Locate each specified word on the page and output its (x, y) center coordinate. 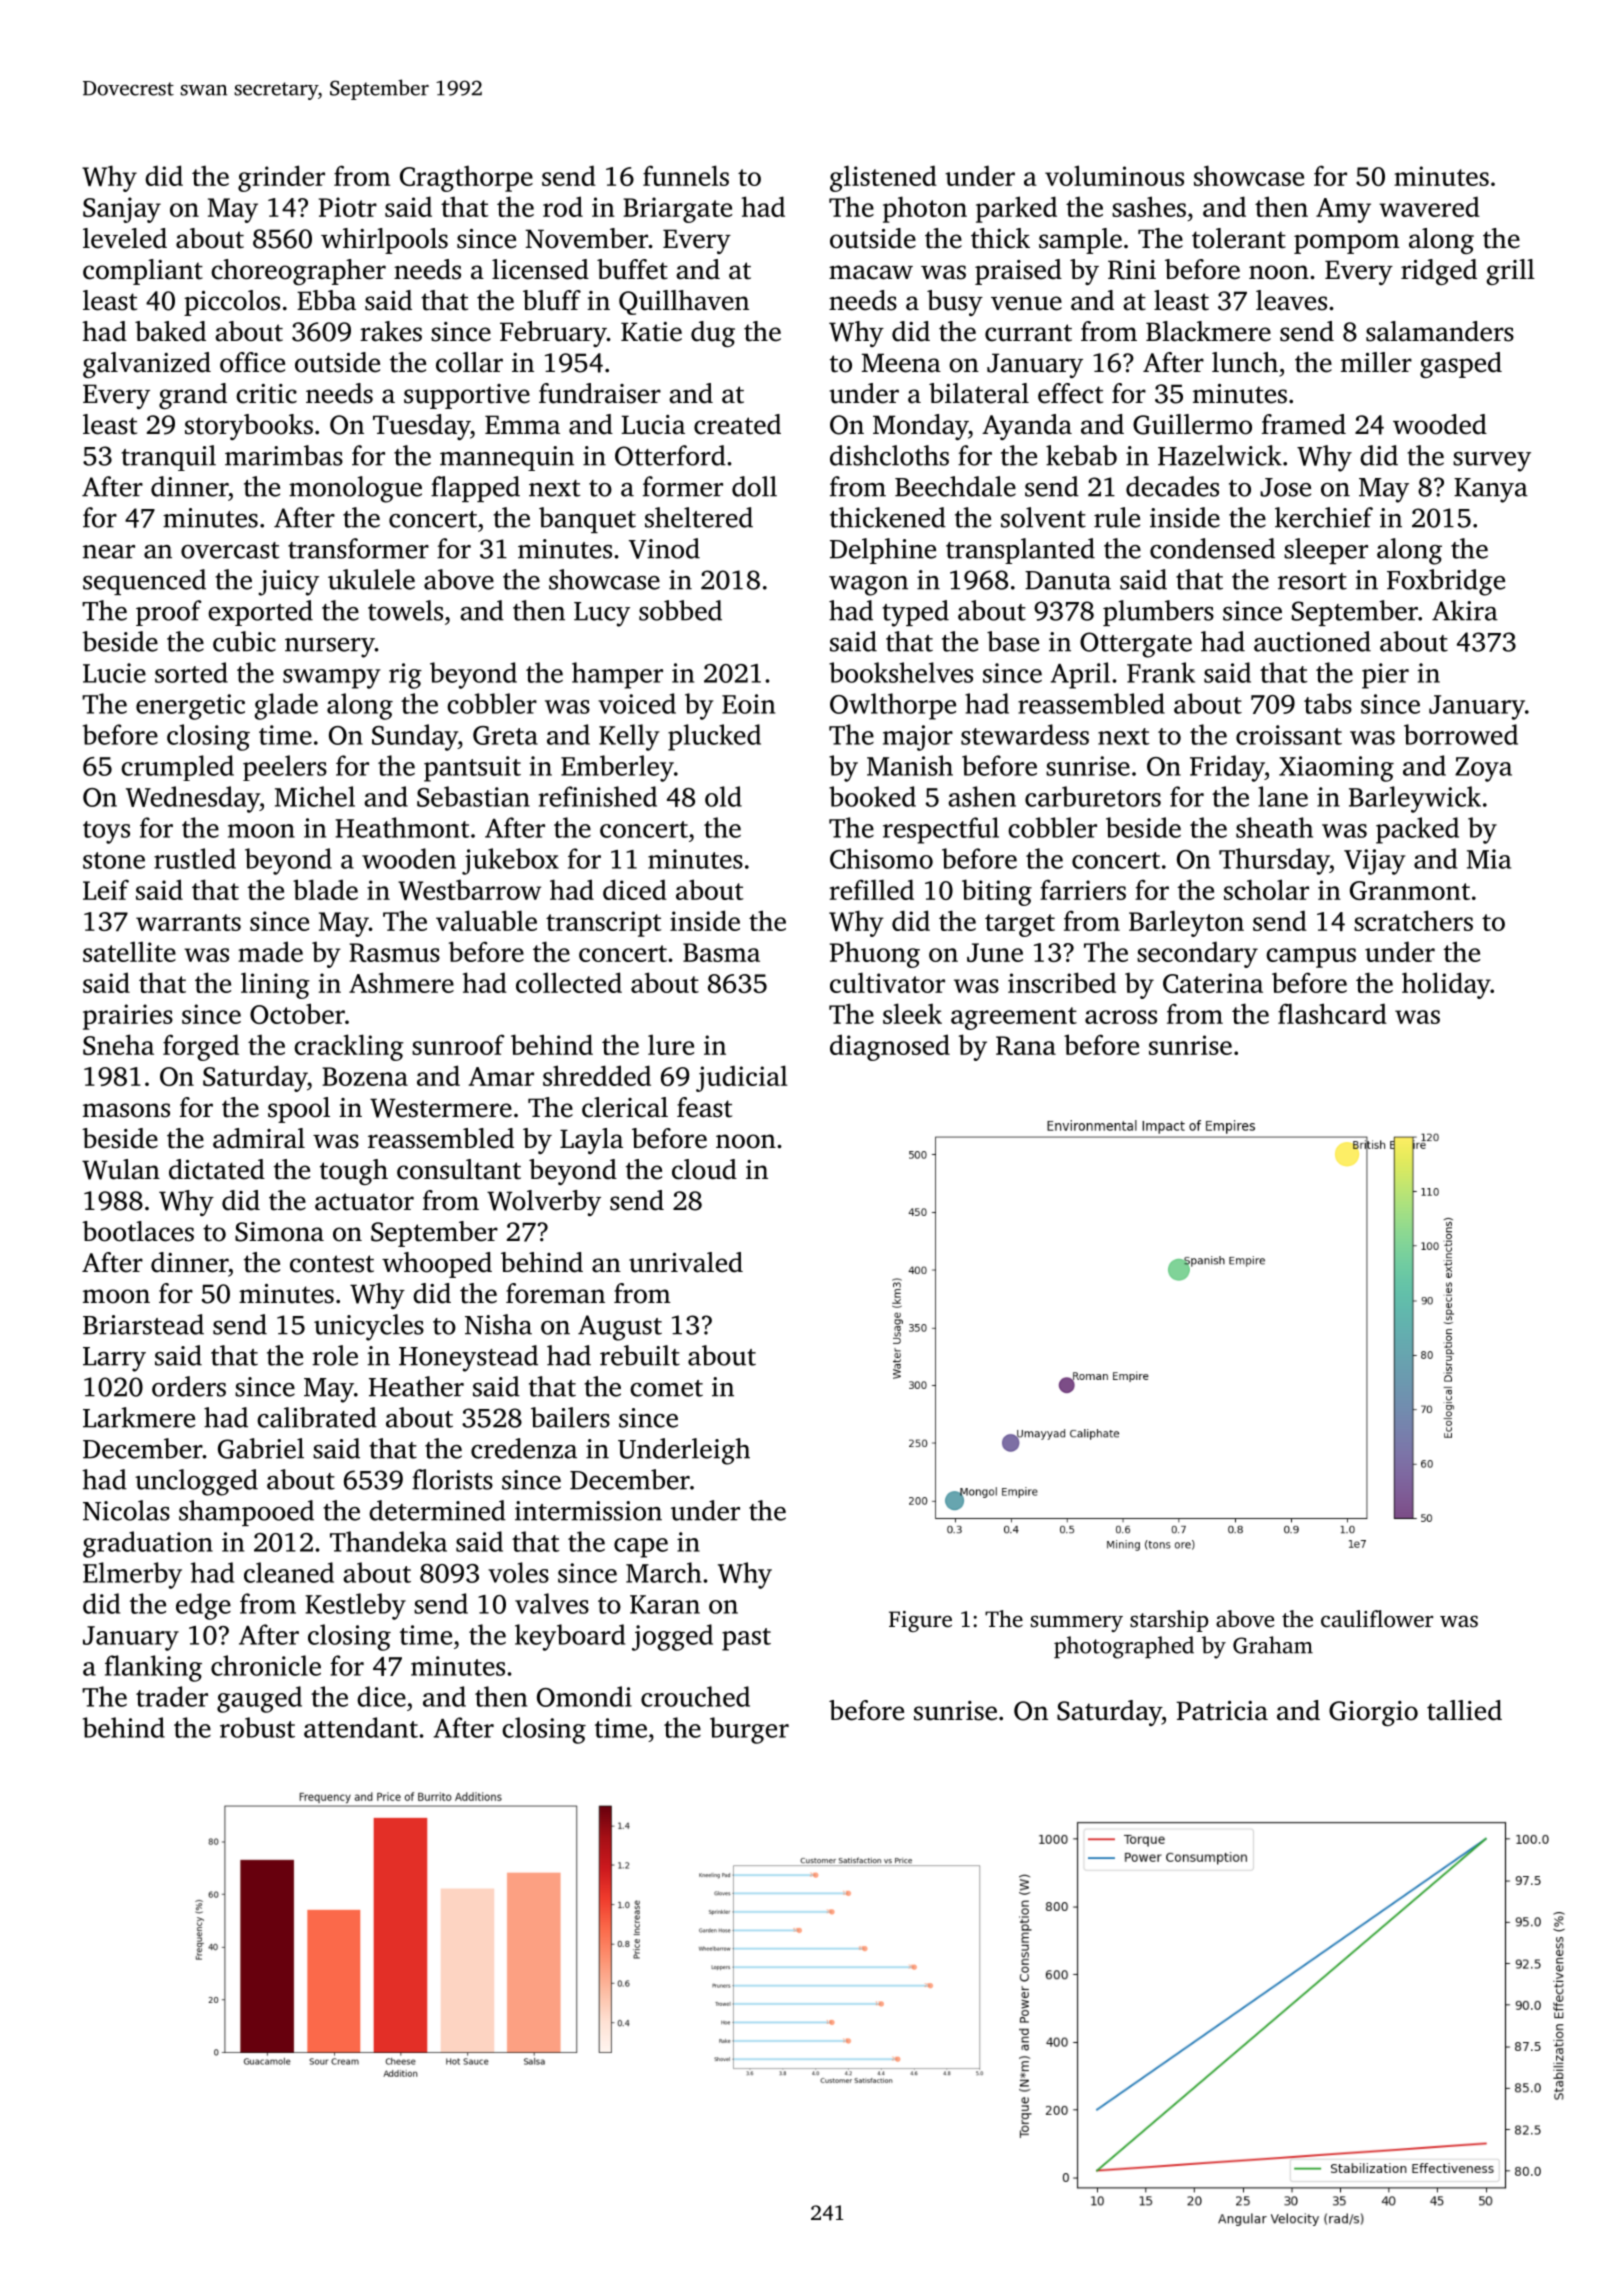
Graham (1273, 1645)
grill (1510, 272)
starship (1169, 1621)
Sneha (118, 1044)
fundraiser (600, 393)
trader (172, 1696)
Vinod (664, 548)
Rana (1026, 1045)
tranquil (168, 458)
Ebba (326, 300)
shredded (597, 1075)
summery (1077, 1623)
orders (189, 1386)
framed (1304, 424)
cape (641, 1548)
